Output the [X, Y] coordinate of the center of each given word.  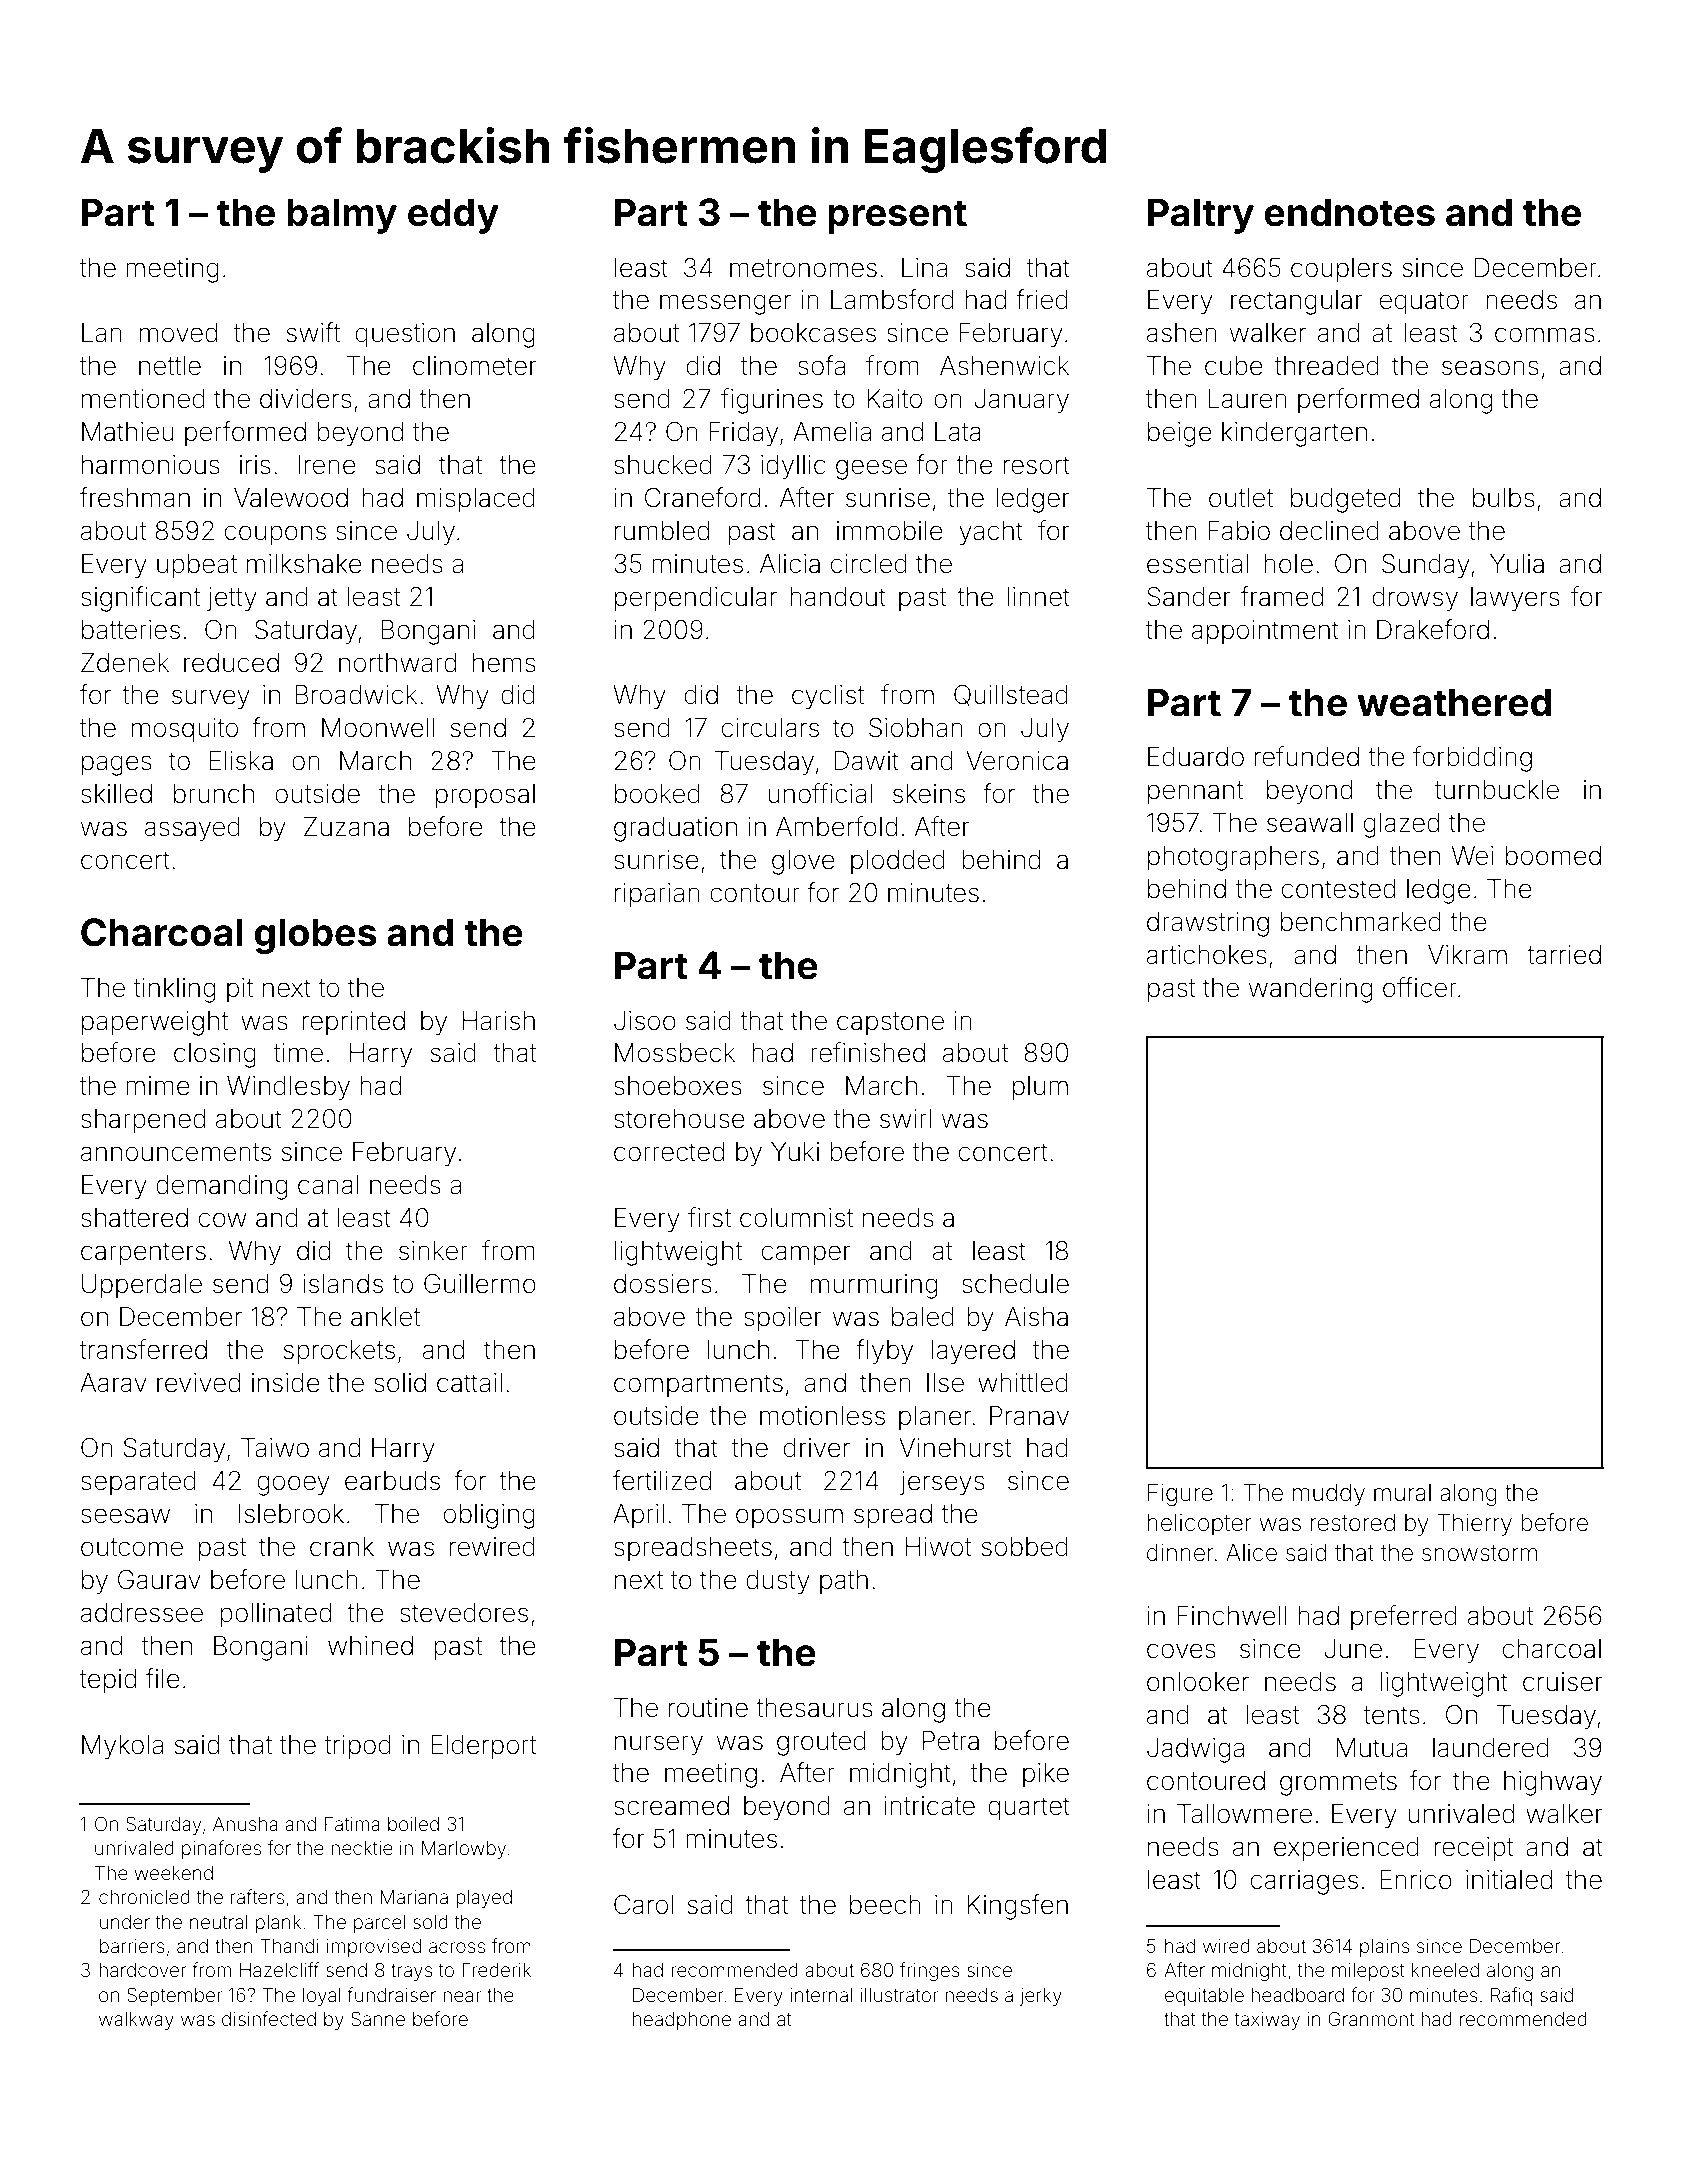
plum [1040, 1088]
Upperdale [142, 1286]
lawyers [1515, 599]
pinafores [221, 1849]
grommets [1338, 1784]
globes [315, 936]
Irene [327, 465]
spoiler [782, 1319]
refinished [868, 1052]
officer [1420, 987]
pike [1046, 1775]
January [1021, 401]
